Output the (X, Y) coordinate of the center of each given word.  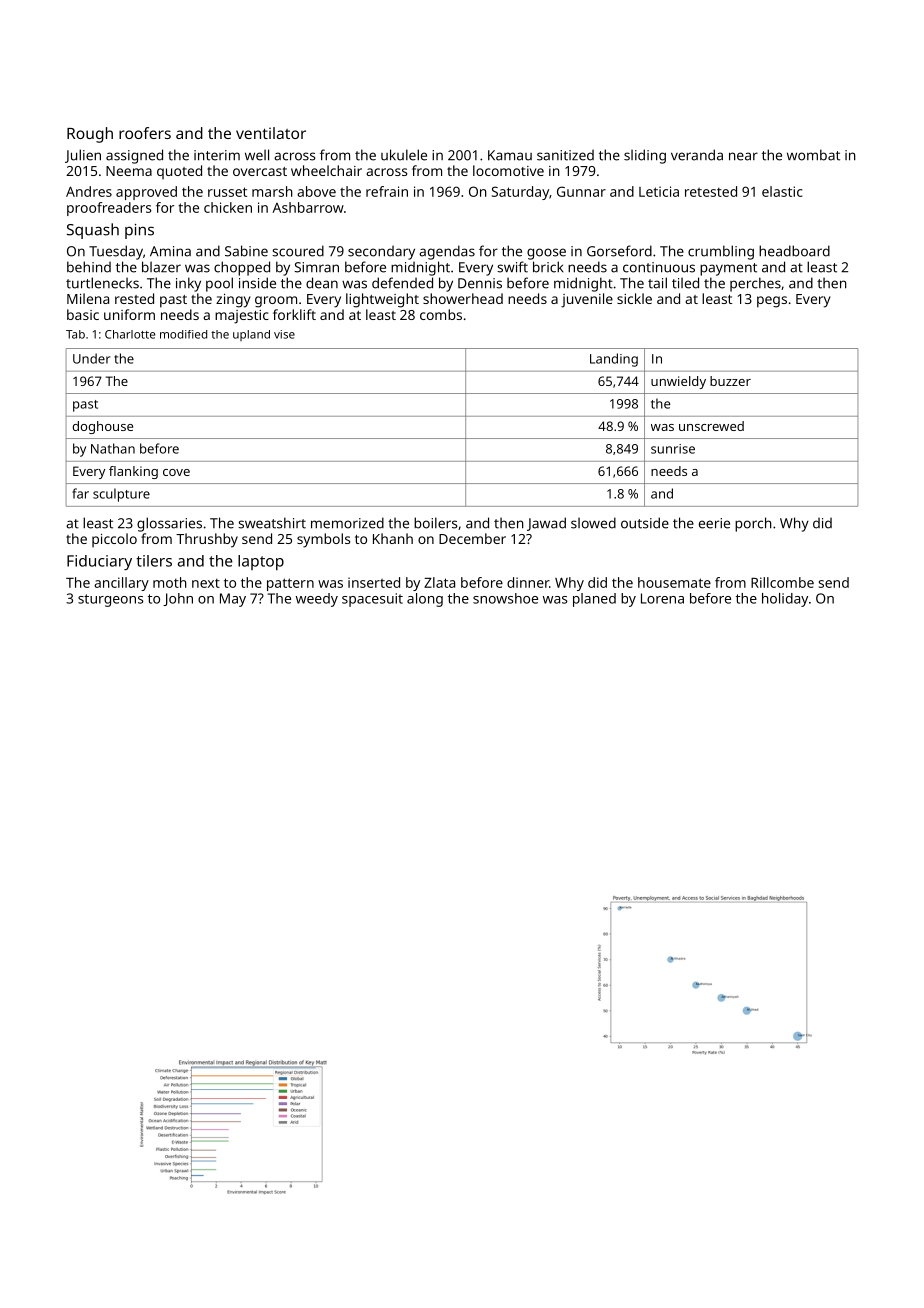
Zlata (439, 582)
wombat (813, 155)
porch (753, 524)
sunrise (673, 449)
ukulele (404, 155)
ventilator (271, 133)
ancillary (121, 584)
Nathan (113, 448)
